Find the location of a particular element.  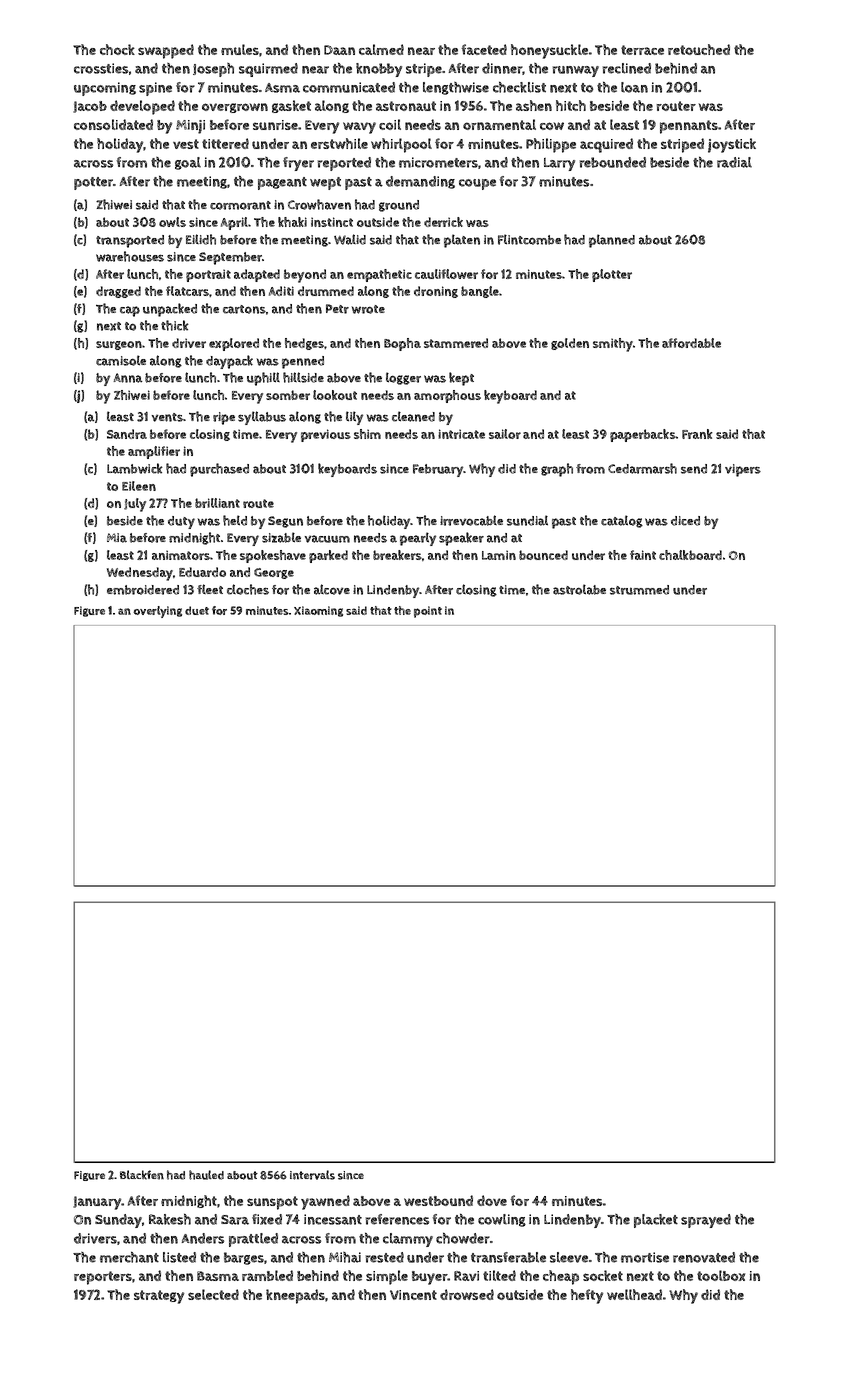

hitch is located at coordinates (571, 105).
